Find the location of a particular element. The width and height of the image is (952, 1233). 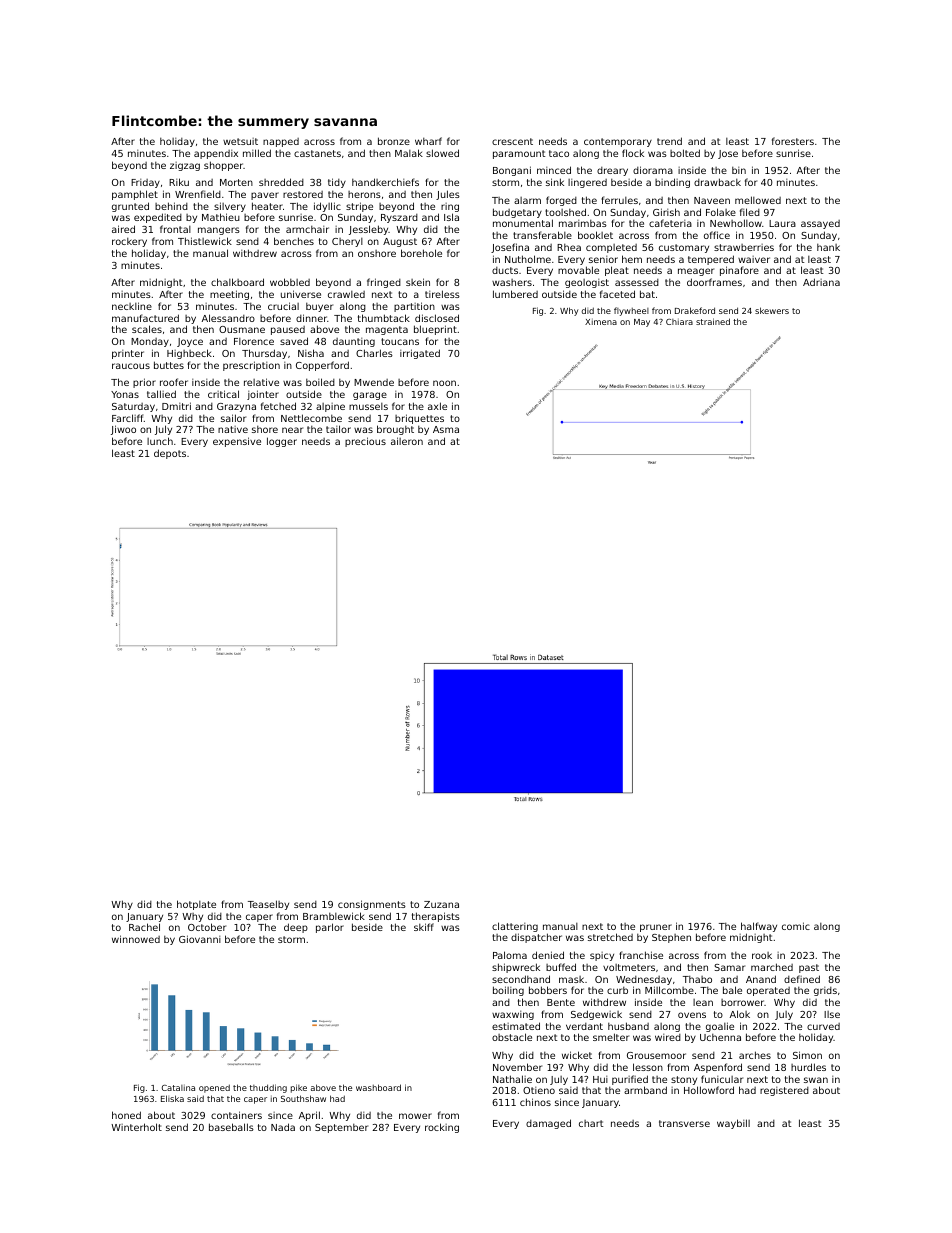

Bramblewick is located at coordinates (334, 916).
